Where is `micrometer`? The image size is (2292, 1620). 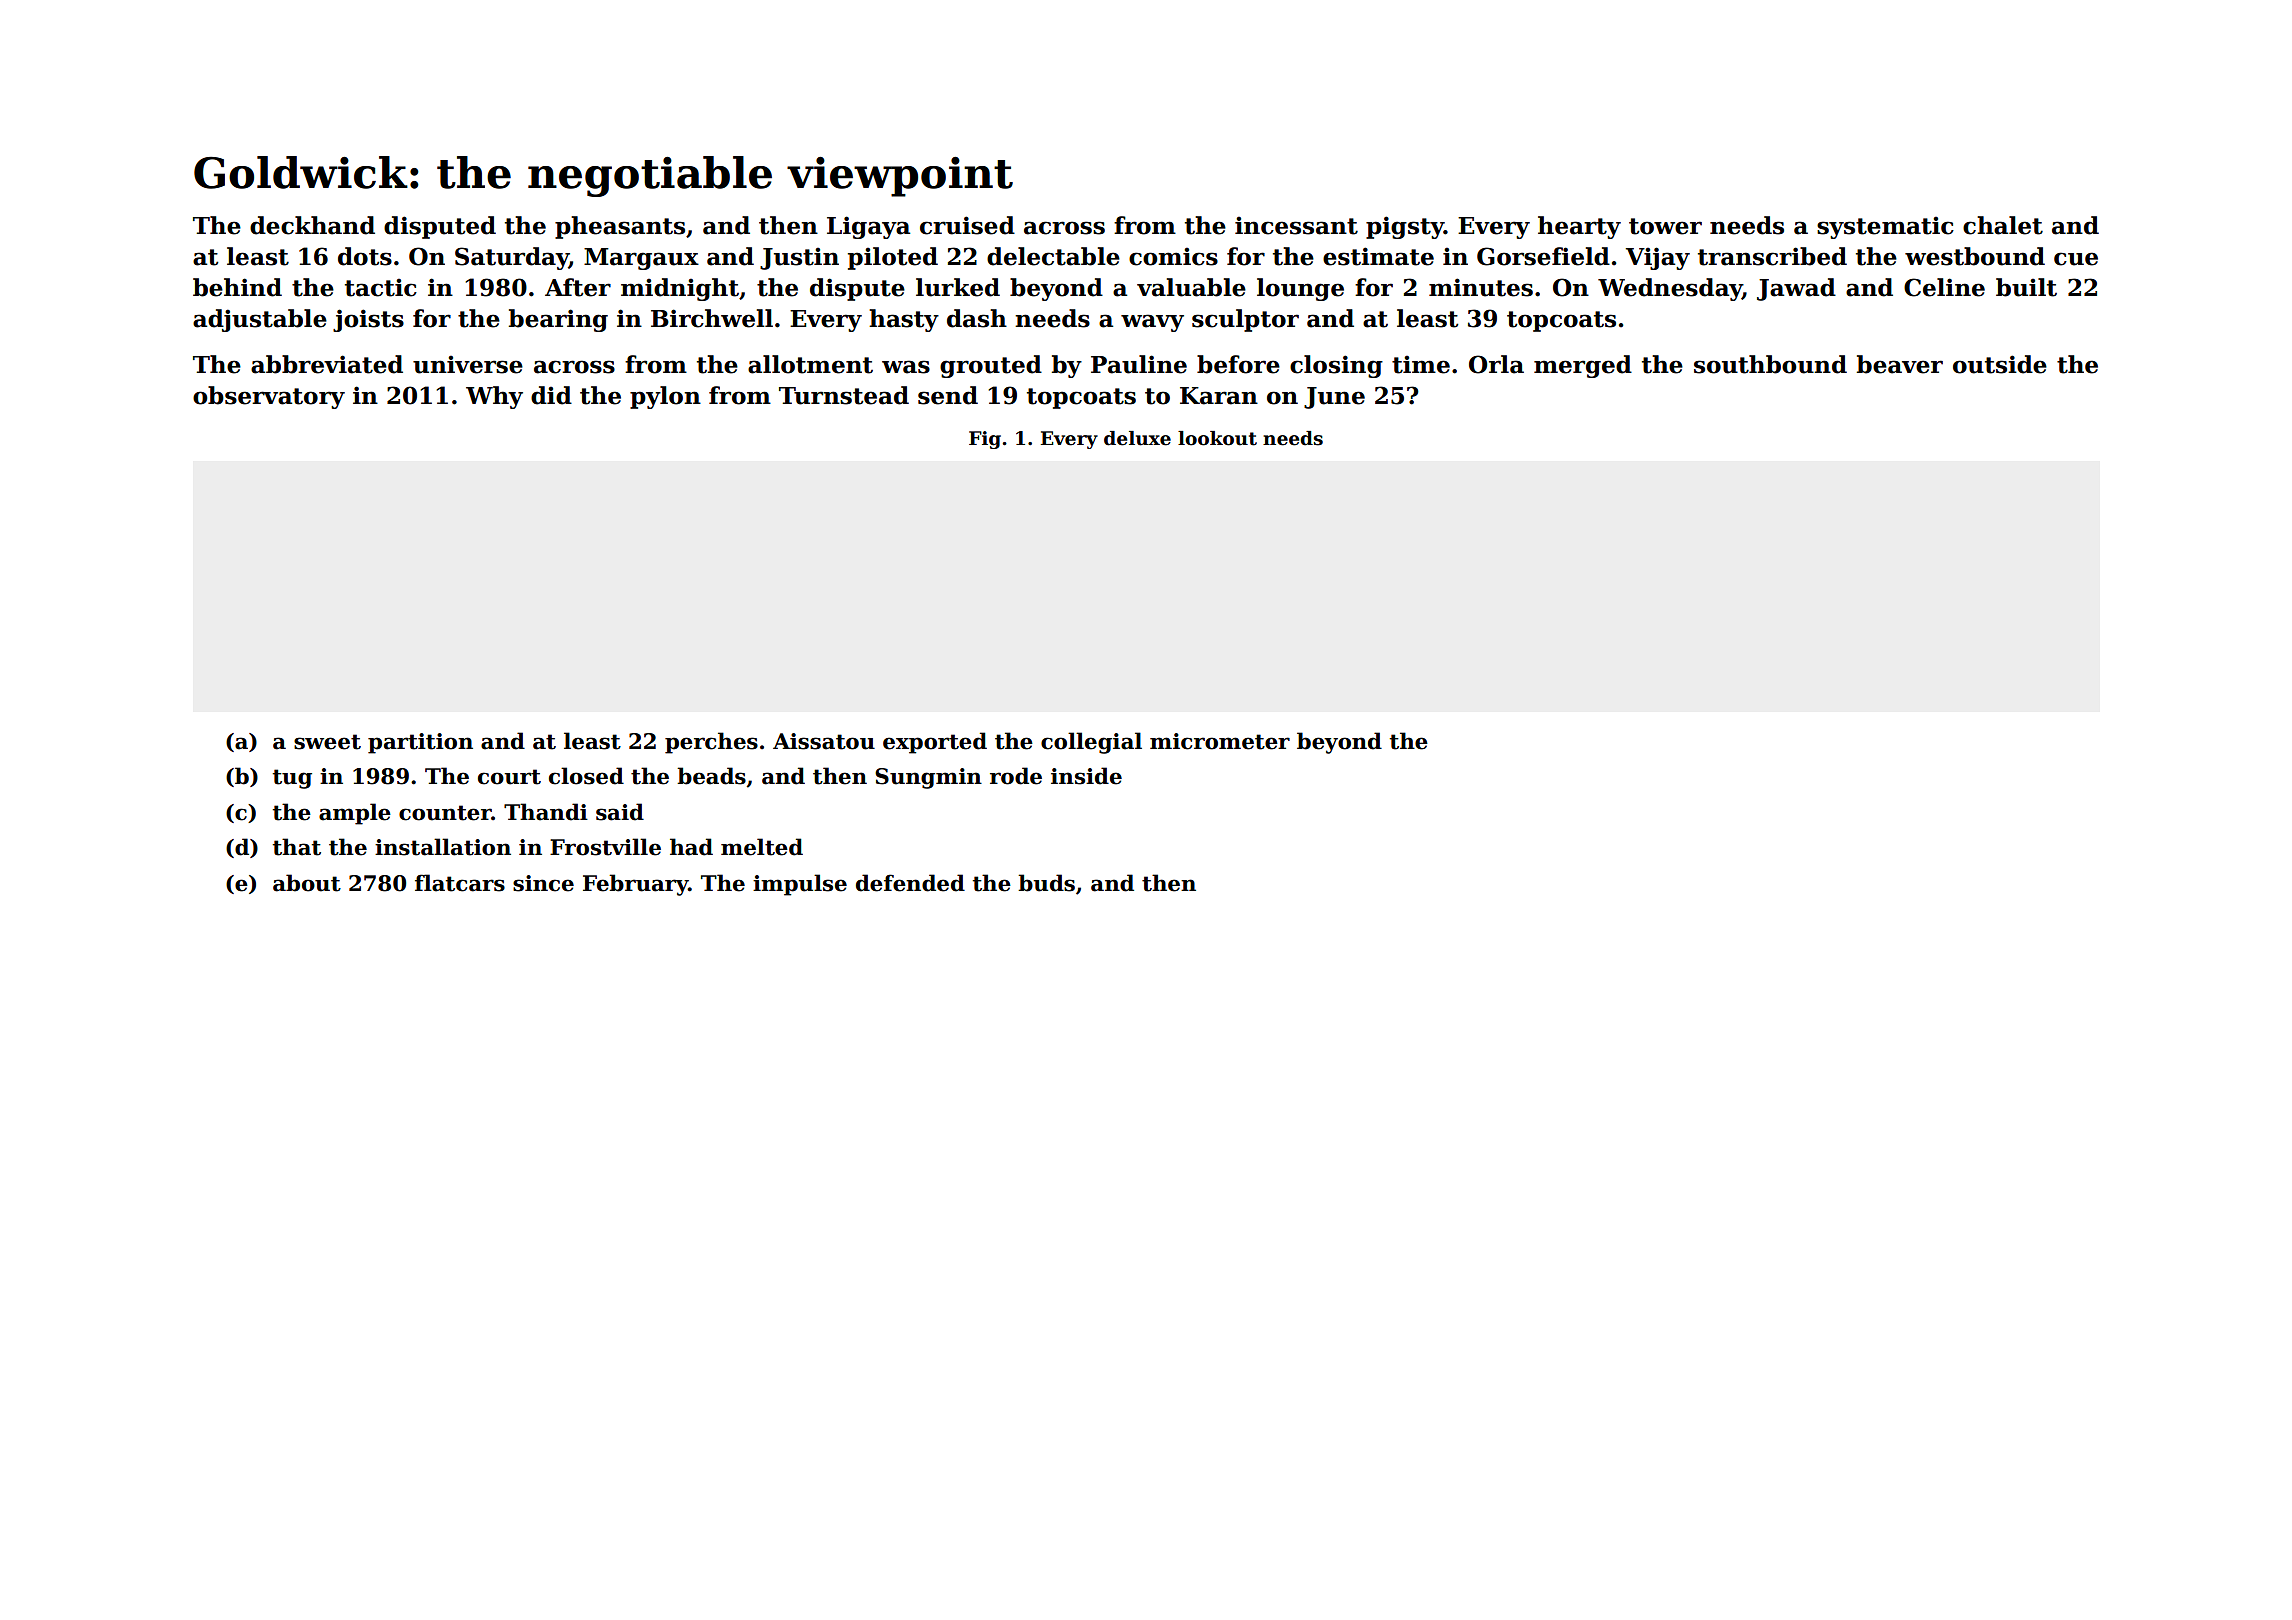
micrometer is located at coordinates (1220, 741).
